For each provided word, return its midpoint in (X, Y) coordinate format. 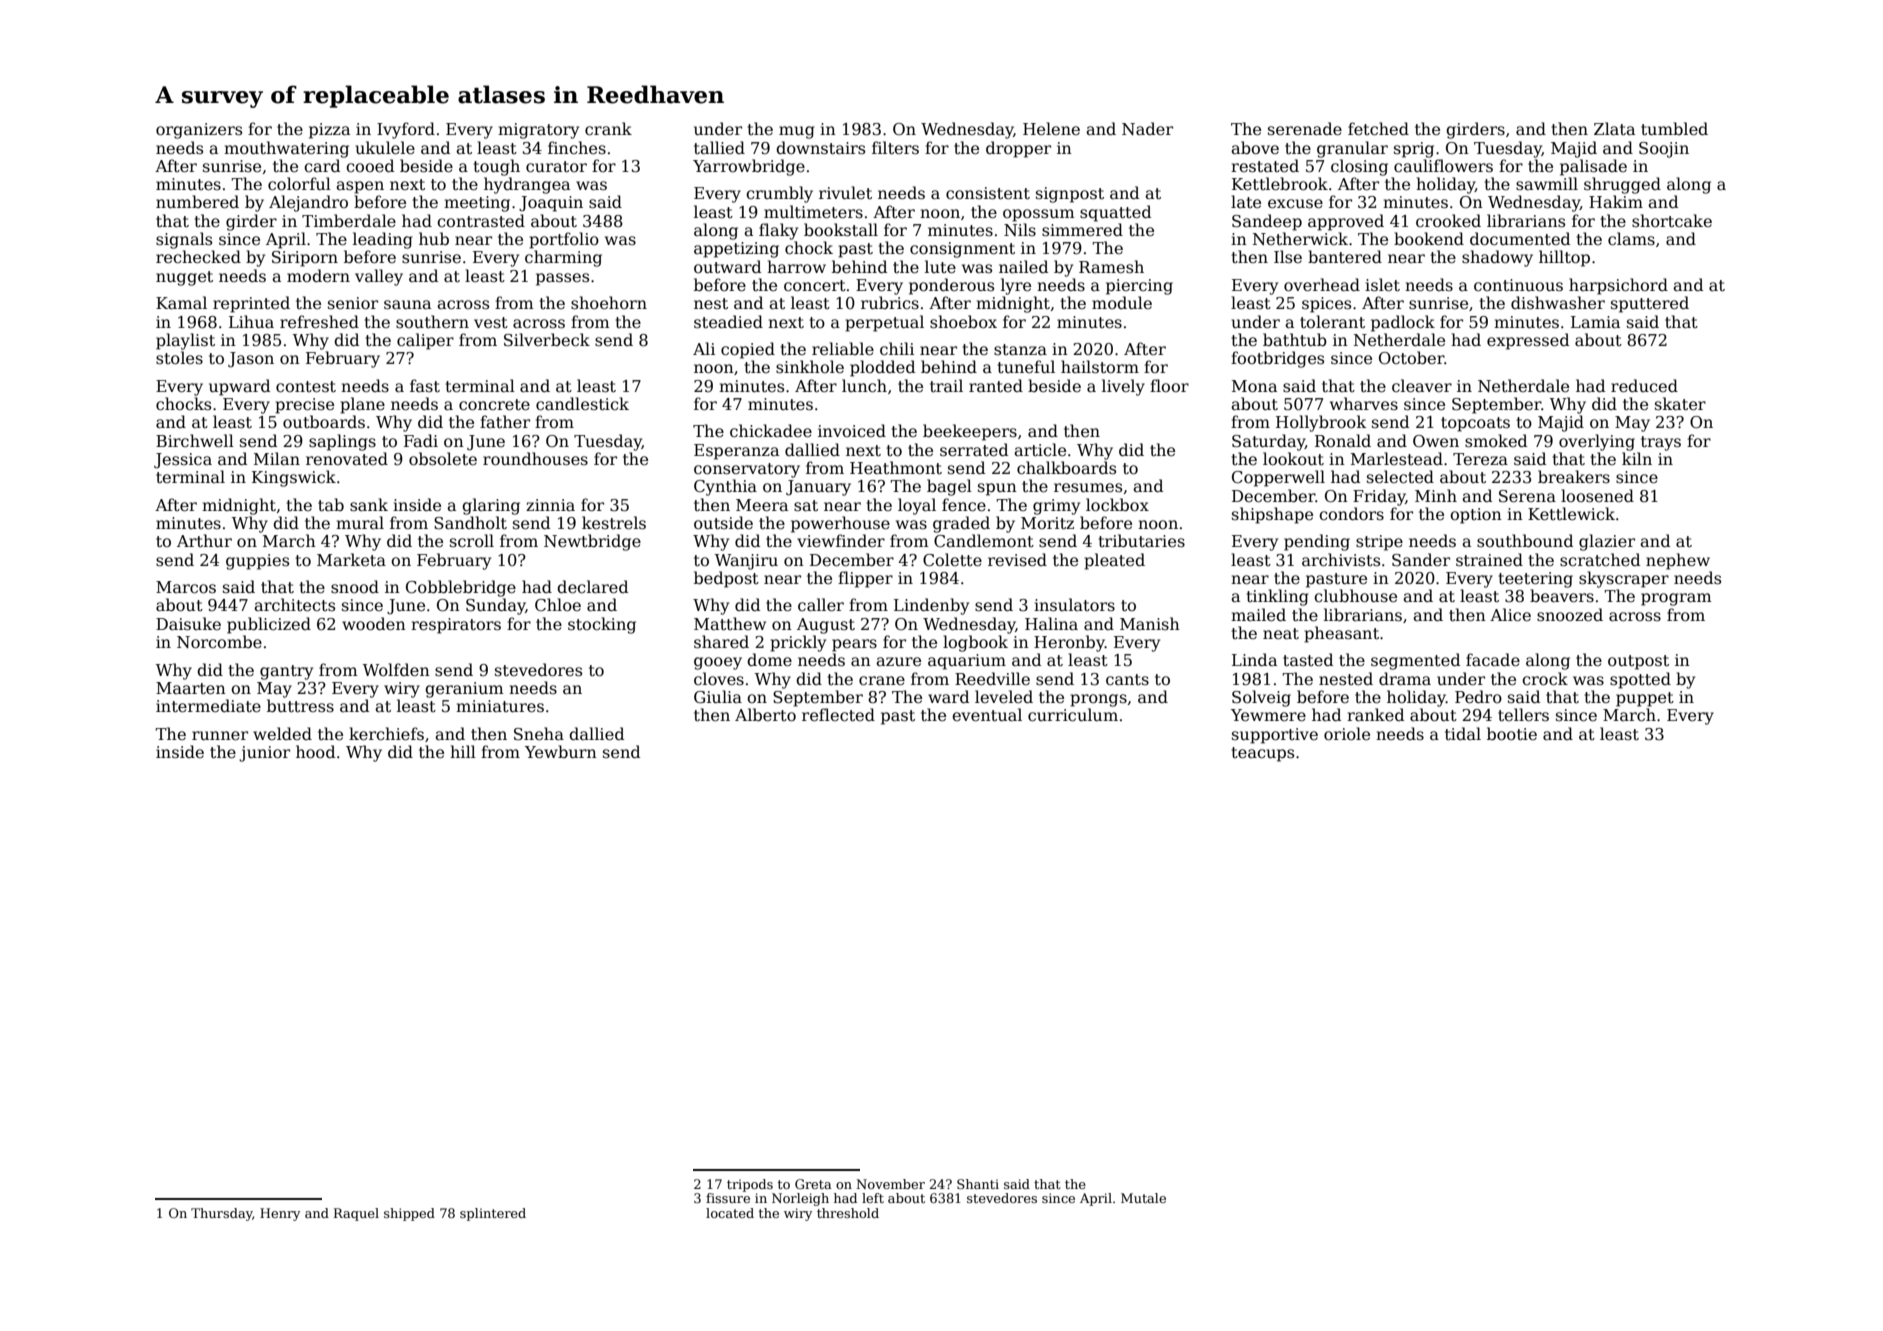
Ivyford (406, 130)
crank (608, 129)
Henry (280, 1214)
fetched (1378, 129)
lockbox (1117, 505)
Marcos (186, 587)
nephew (1678, 561)
